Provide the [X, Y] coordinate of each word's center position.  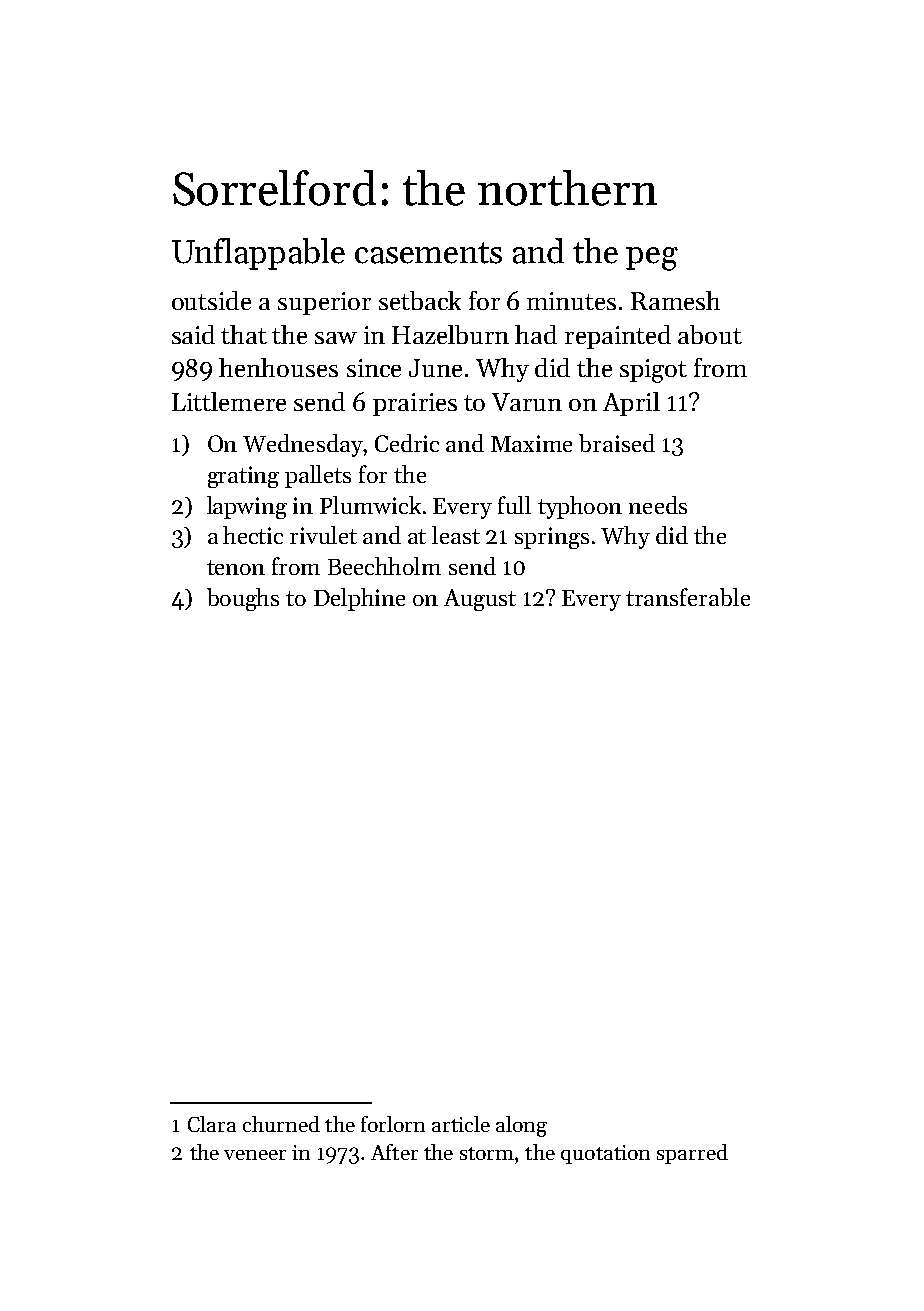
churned [281, 1124]
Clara [212, 1124]
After [394, 1152]
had [536, 334]
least [456, 535]
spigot [653, 371]
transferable [688, 597]
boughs [243, 599]
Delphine [359, 599]
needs [658, 505]
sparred [692, 1154]
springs [552, 538]
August [480, 600]
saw [336, 338]
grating [243, 477]
